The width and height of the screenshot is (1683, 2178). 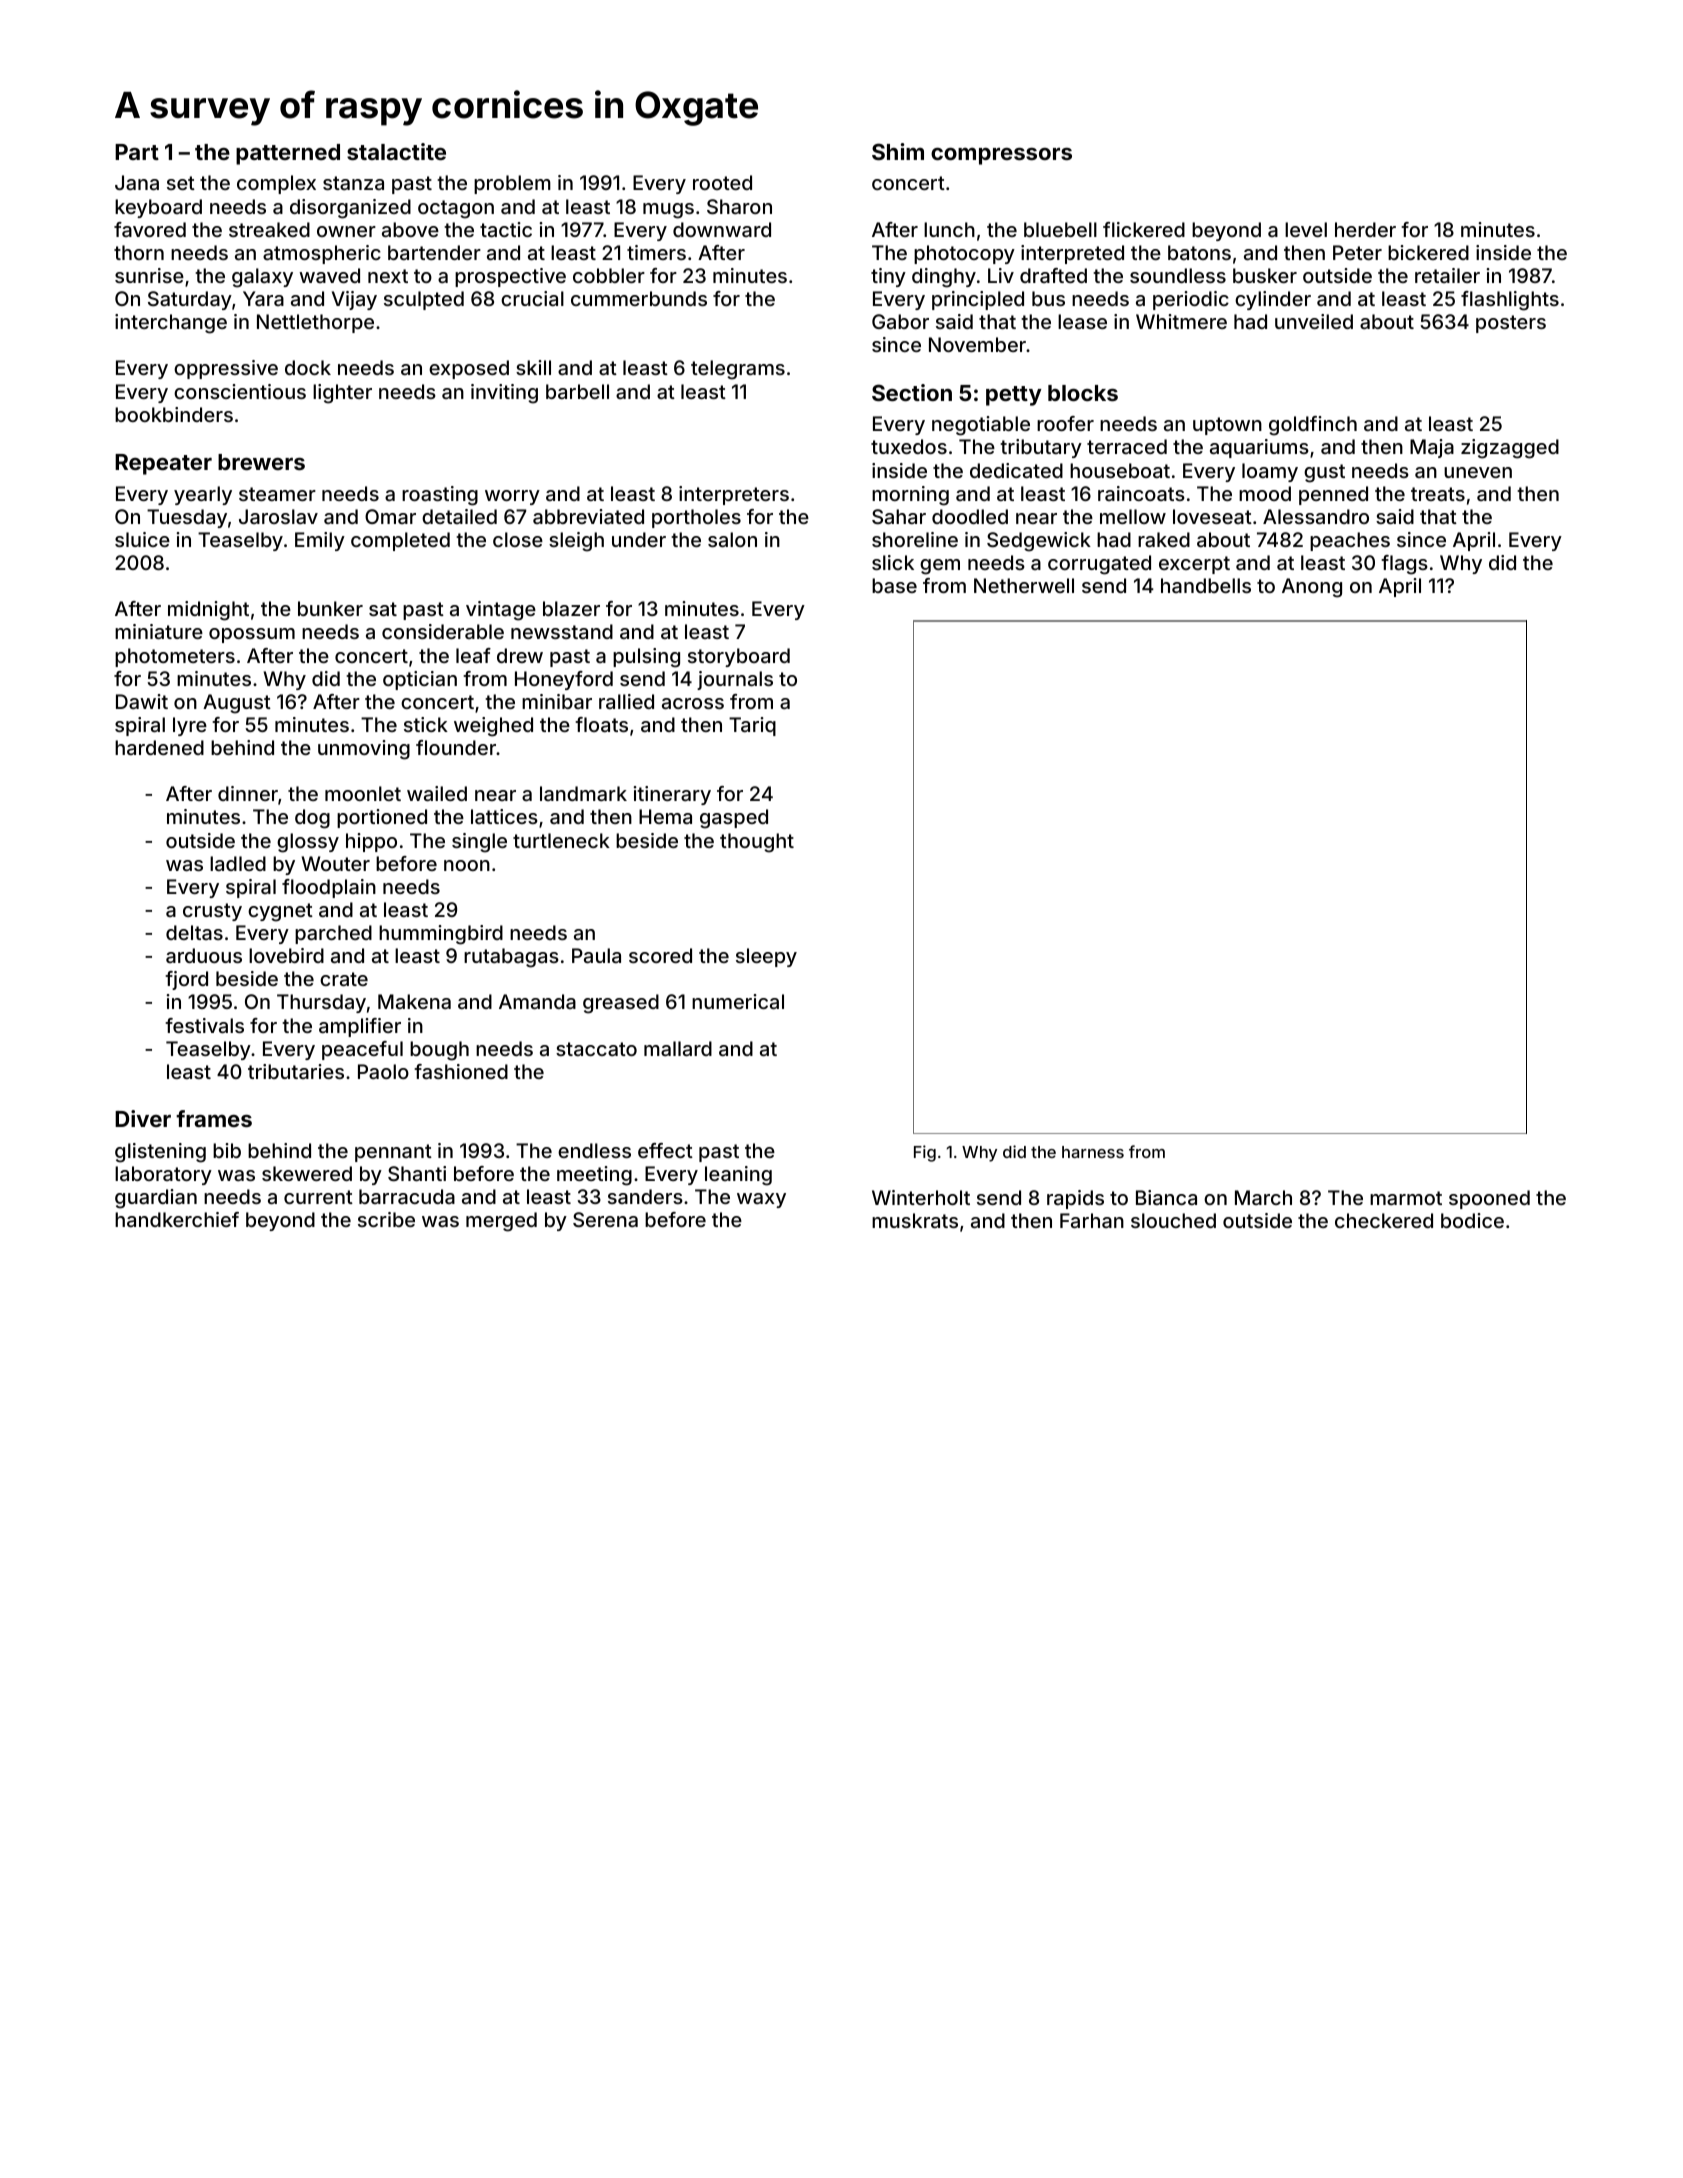 I want to click on harness, so click(x=1093, y=1152).
